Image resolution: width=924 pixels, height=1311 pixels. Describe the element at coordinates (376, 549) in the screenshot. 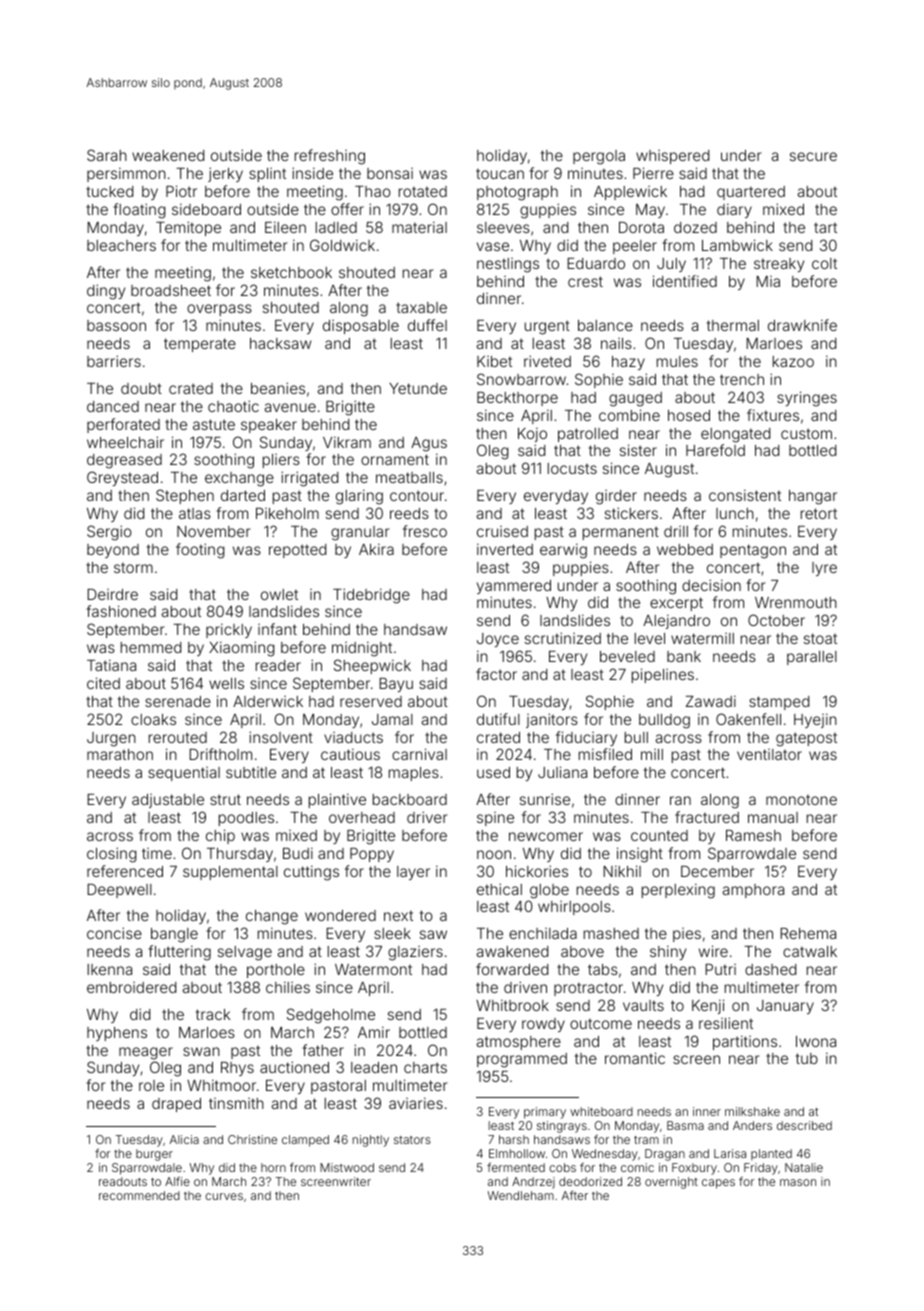

I see `Akira` at that location.
